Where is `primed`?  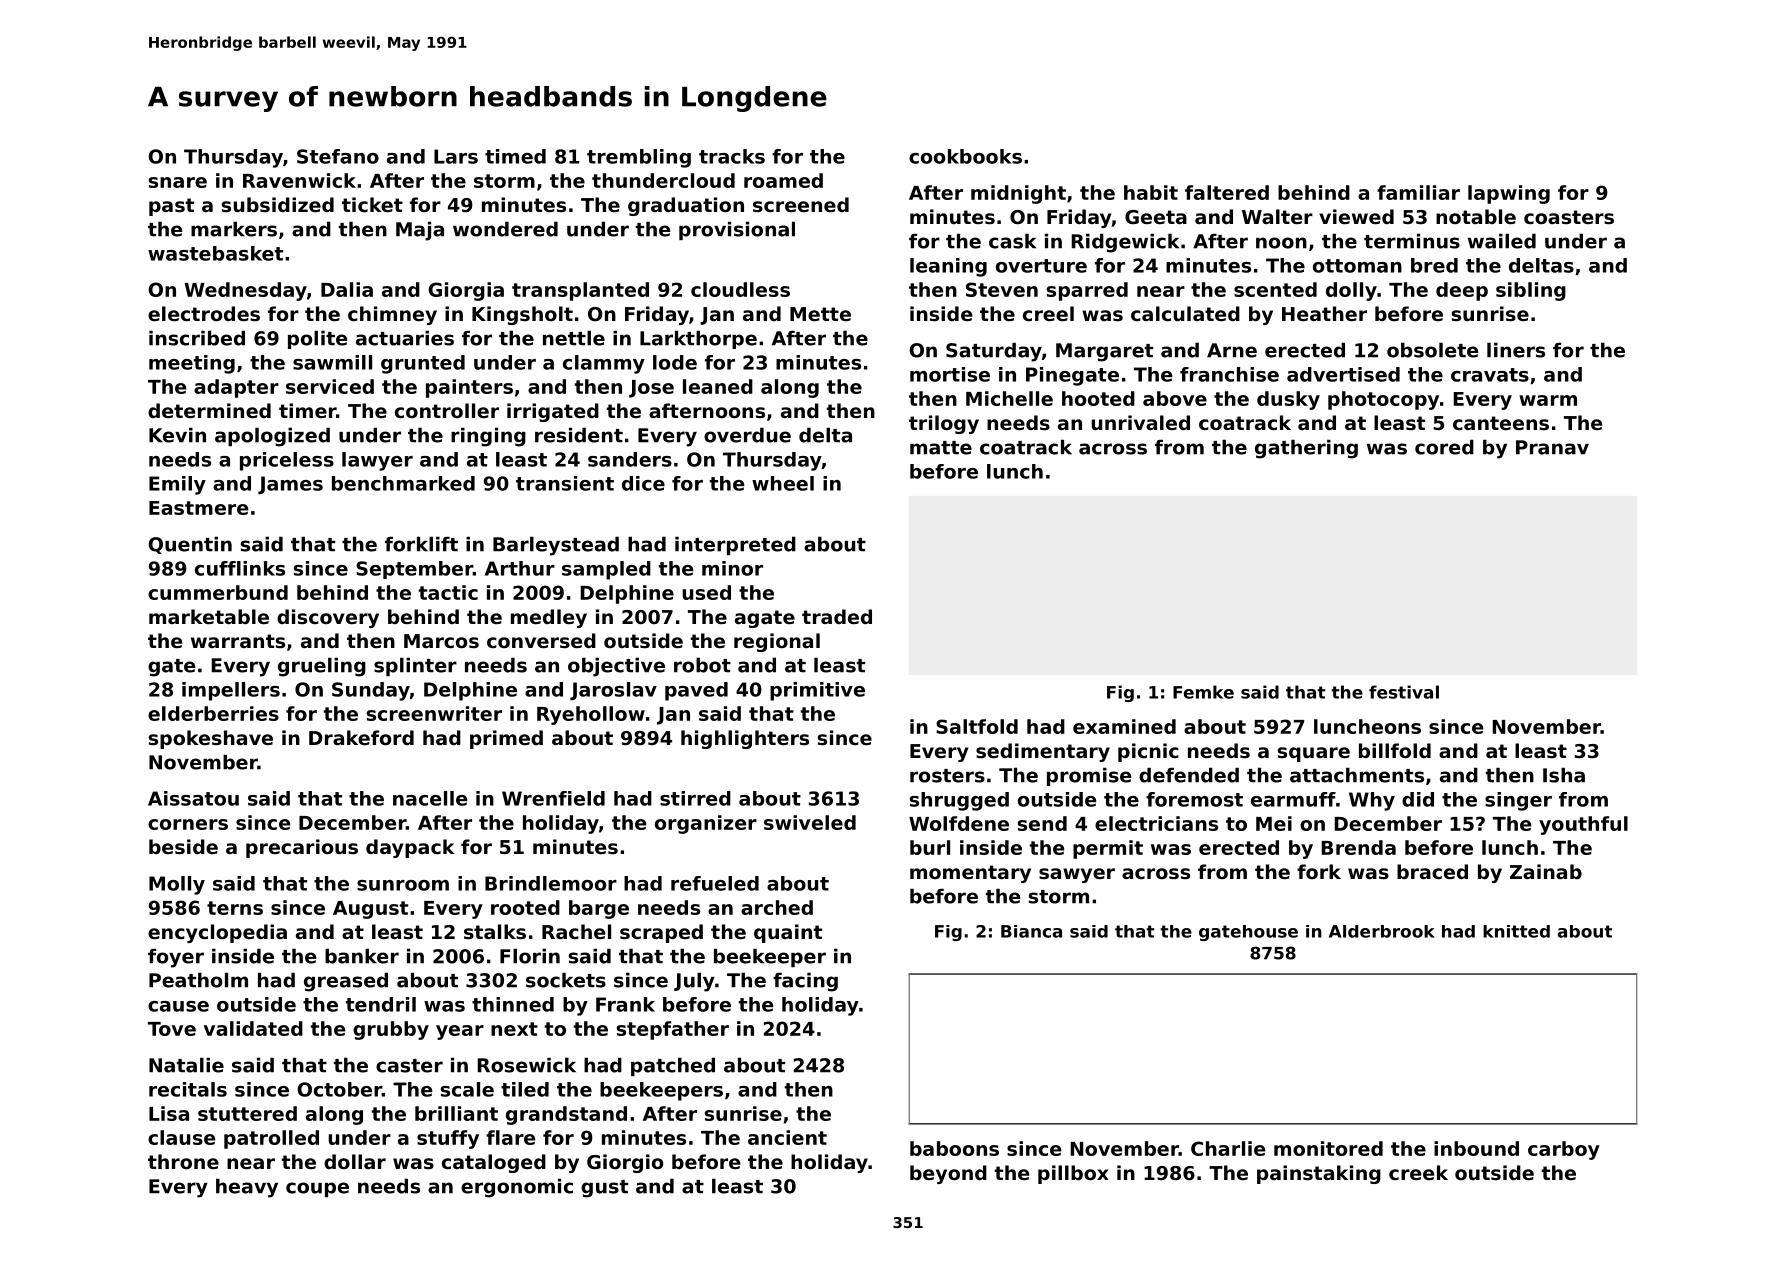 primed is located at coordinates (506, 739).
